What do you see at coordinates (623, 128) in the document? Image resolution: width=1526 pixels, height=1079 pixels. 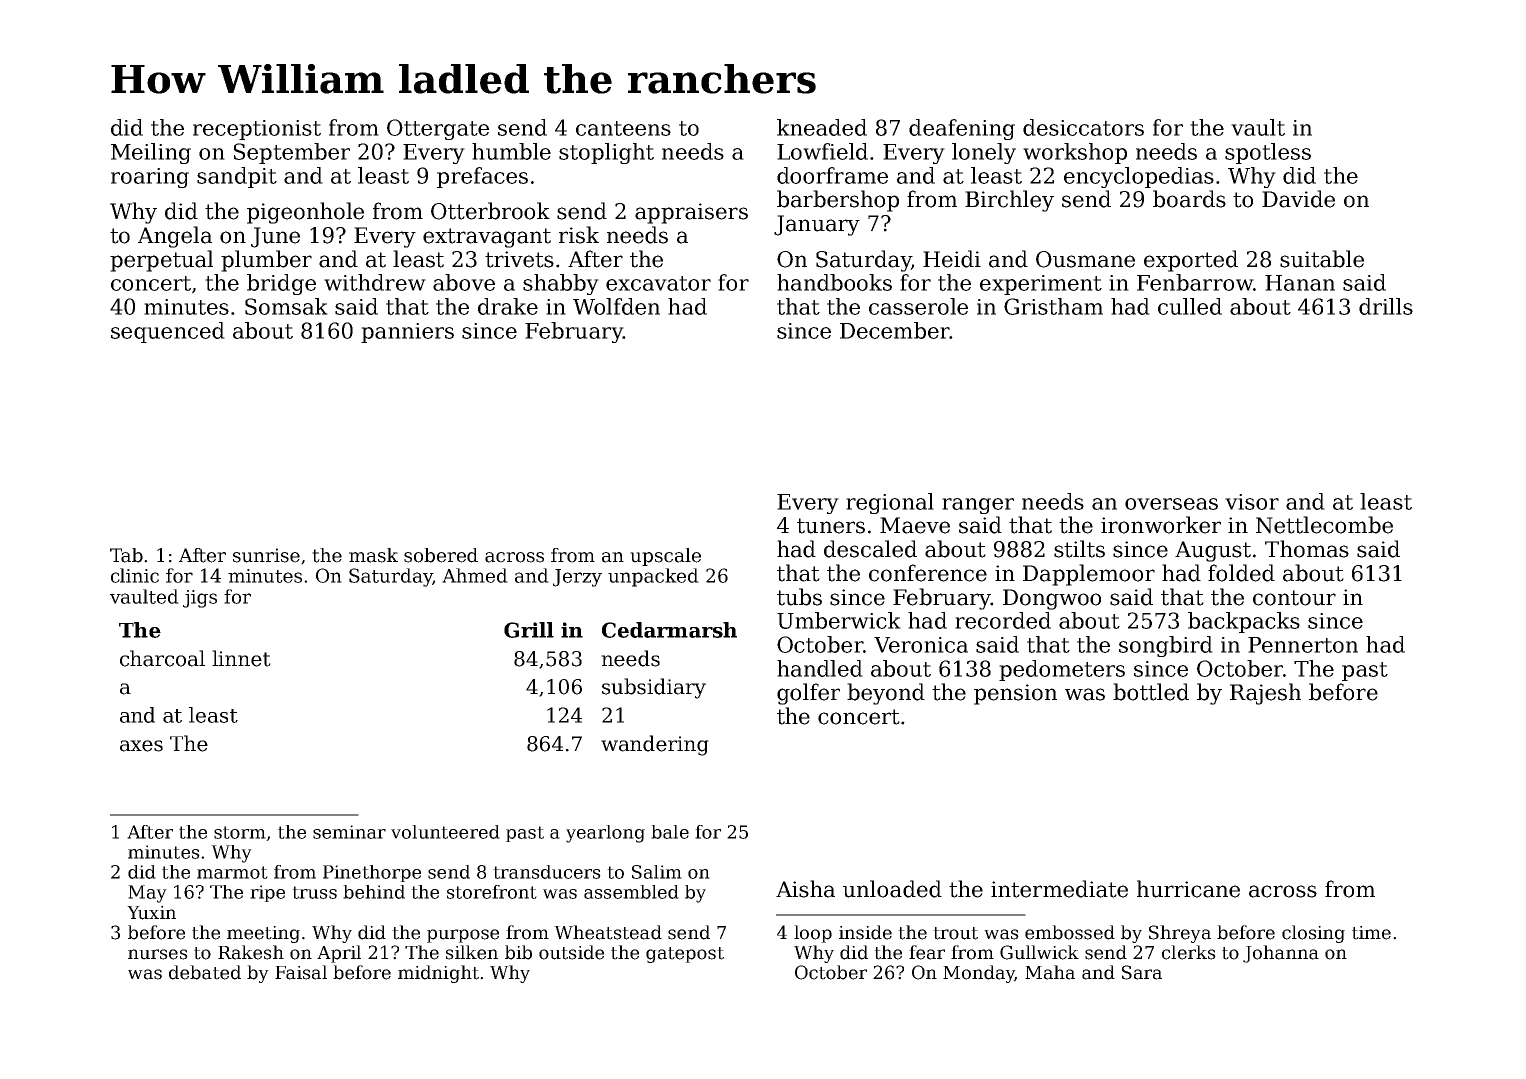 I see `canteens` at bounding box center [623, 128].
